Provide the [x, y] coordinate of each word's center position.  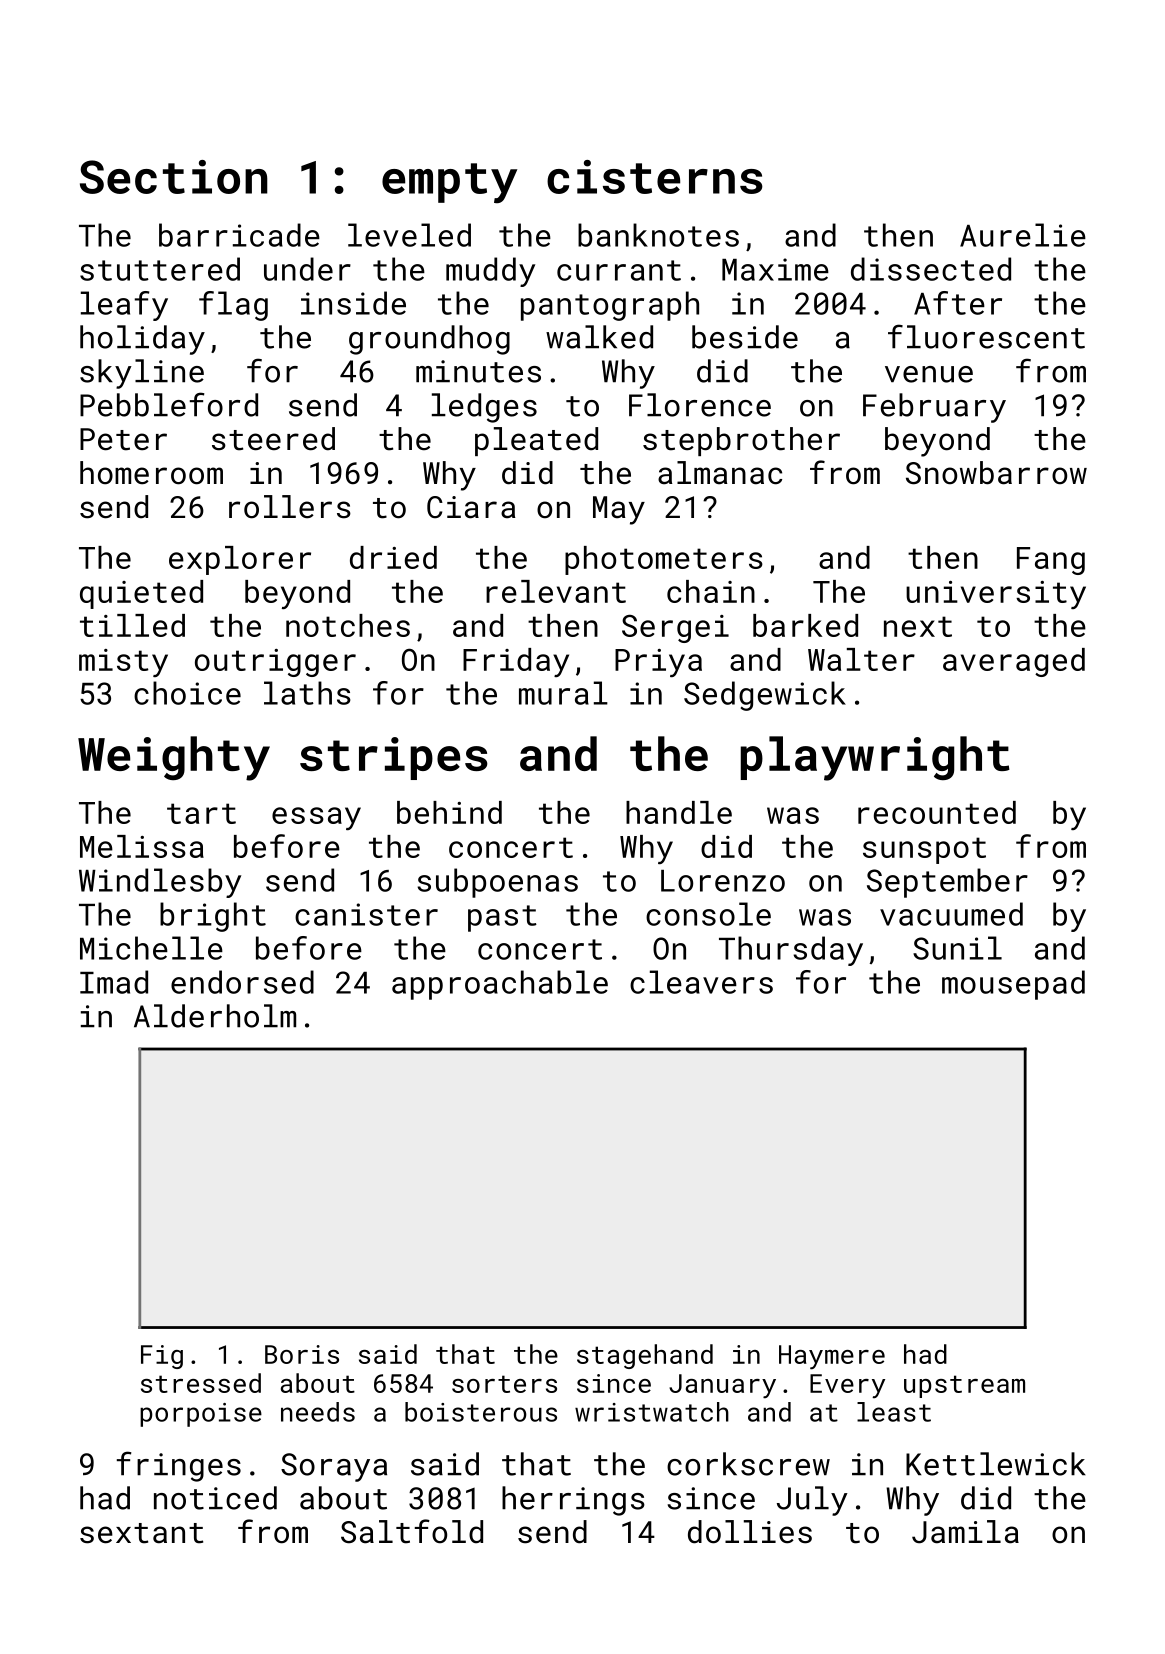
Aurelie [1023, 235]
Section [174, 177]
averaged [1014, 662]
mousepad [1013, 985]
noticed [215, 1498]
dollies [750, 1532]
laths [307, 693]
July [812, 1501]
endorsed [242, 982]
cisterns [655, 177]
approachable [500, 985]
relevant [556, 591]
